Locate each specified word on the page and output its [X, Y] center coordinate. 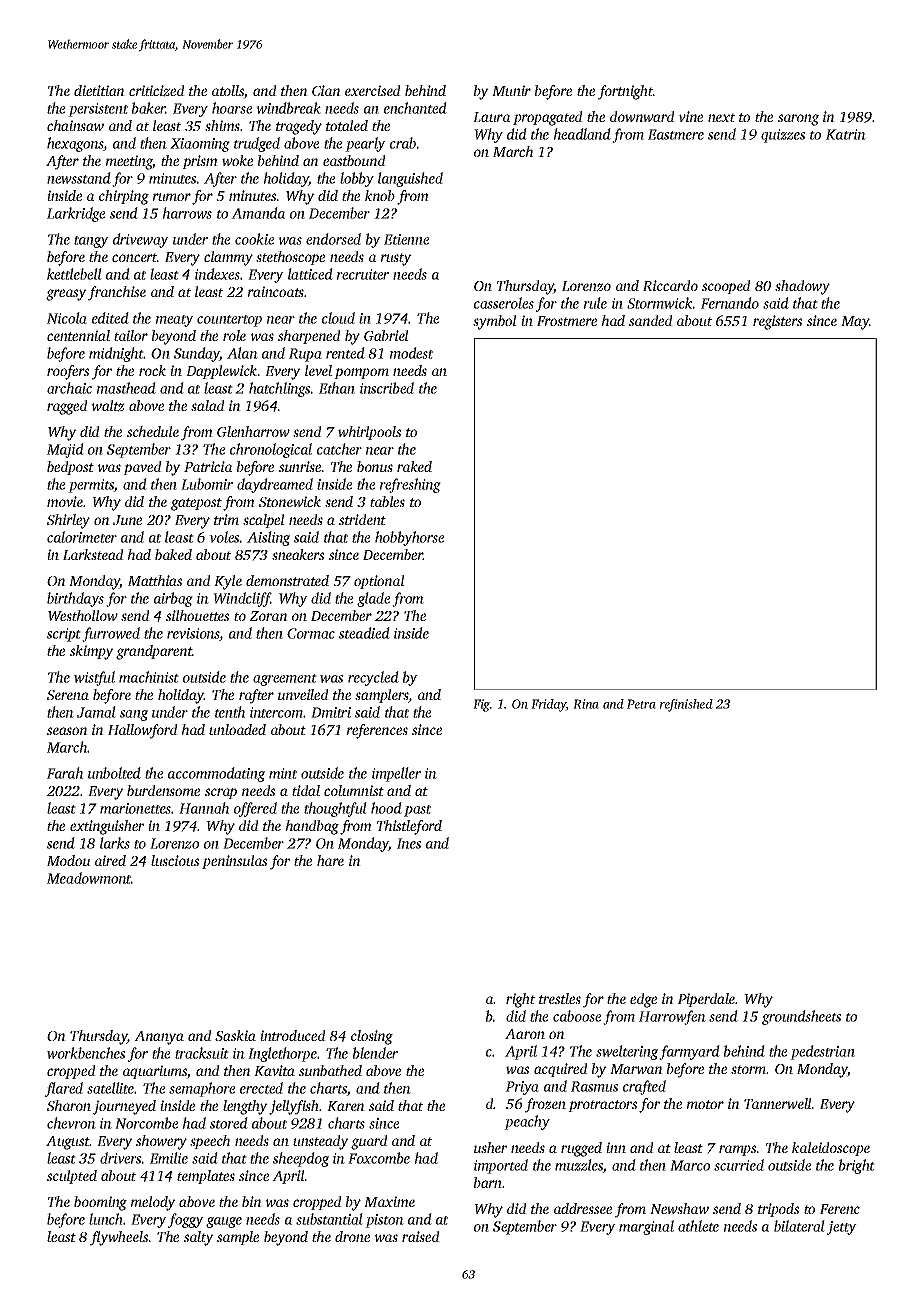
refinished [686, 705]
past [417, 811]
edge [643, 1000]
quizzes [783, 136]
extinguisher [107, 827]
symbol [495, 322]
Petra [641, 704]
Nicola [67, 318]
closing [372, 1037]
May [855, 323]
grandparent [154, 652]
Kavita [274, 1070]
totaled [347, 125]
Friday [548, 705]
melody [153, 1203]
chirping [124, 197]
